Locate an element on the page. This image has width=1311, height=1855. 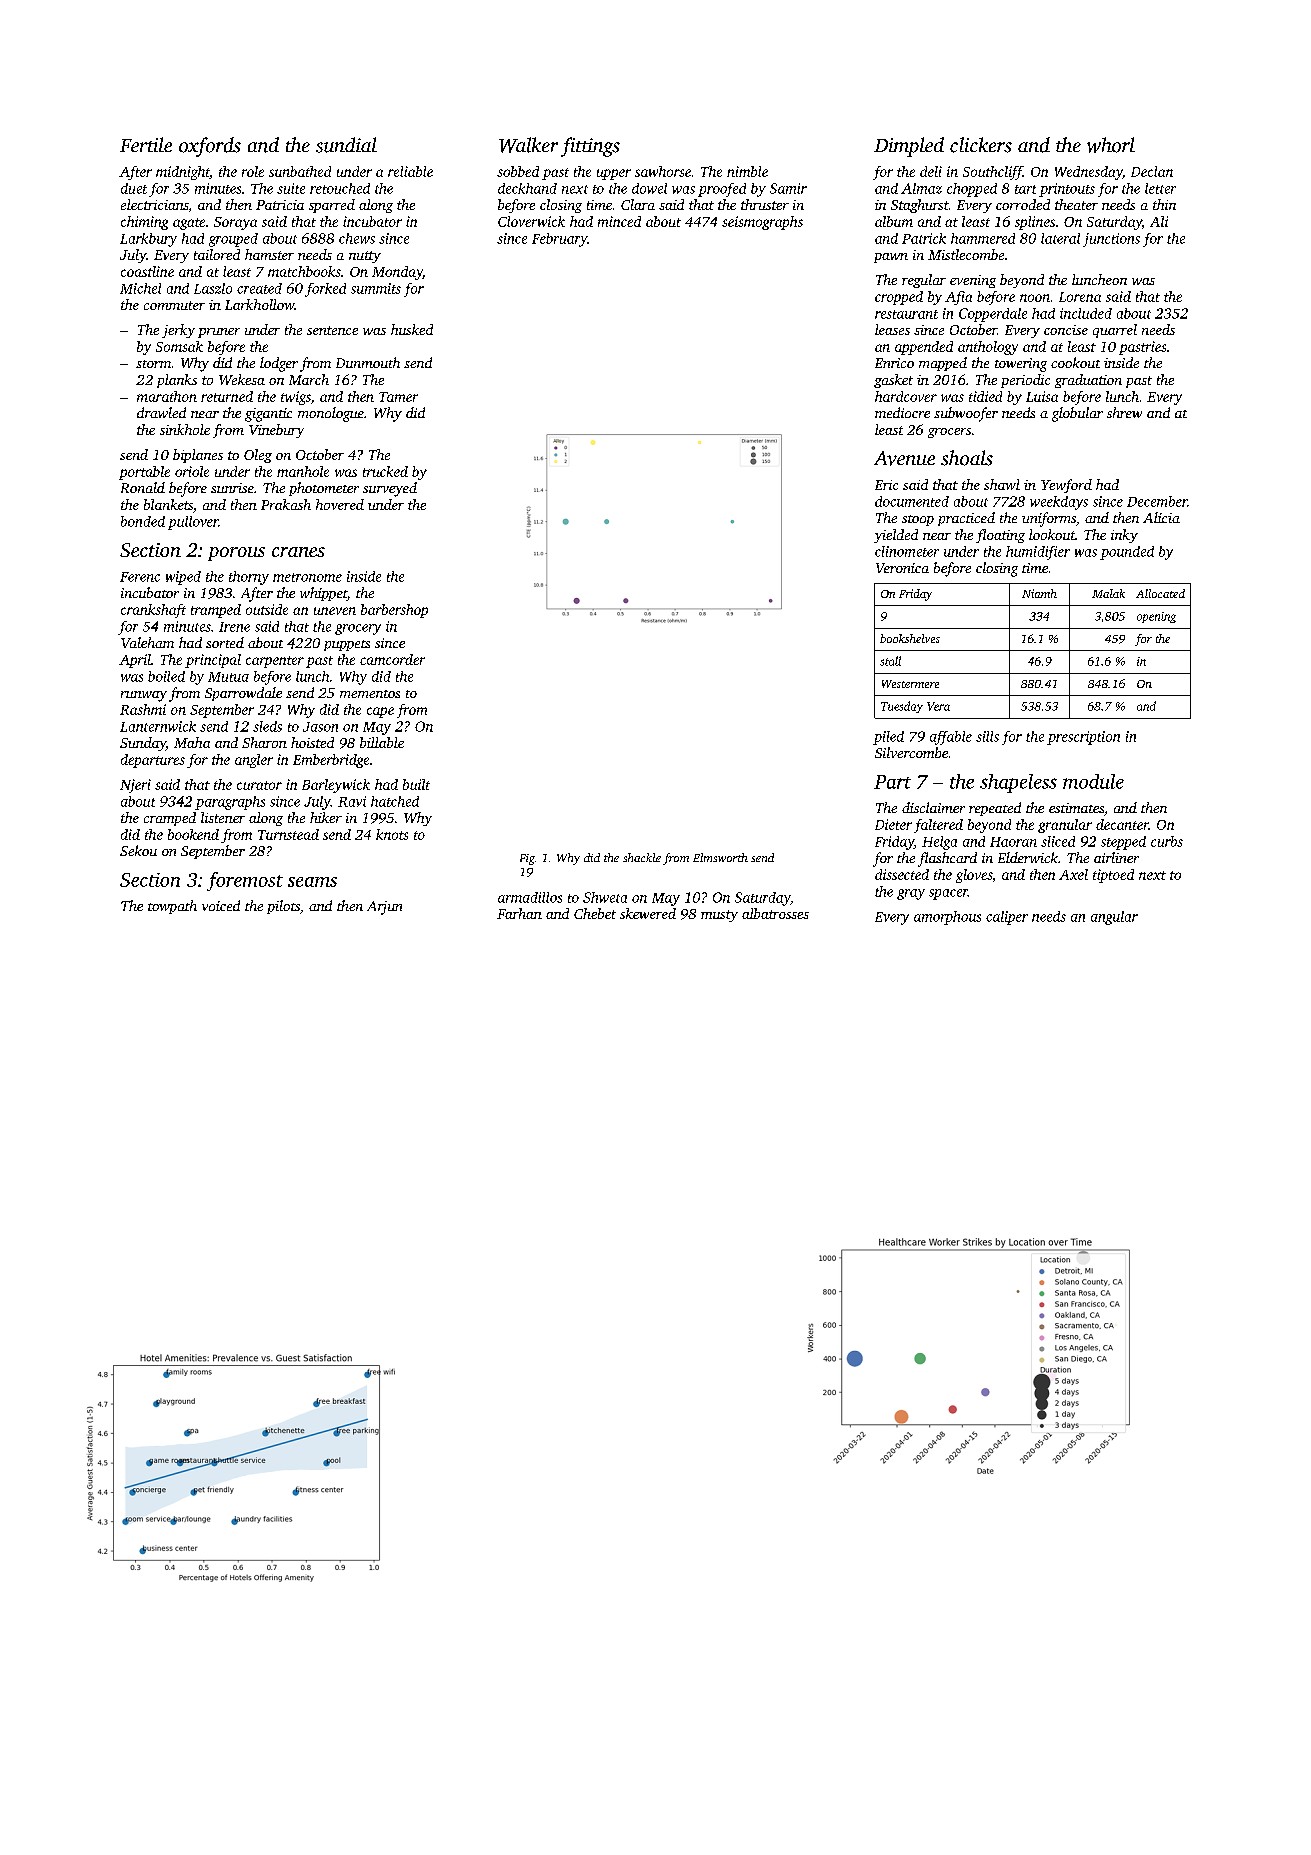
Mutua is located at coordinates (228, 677).
